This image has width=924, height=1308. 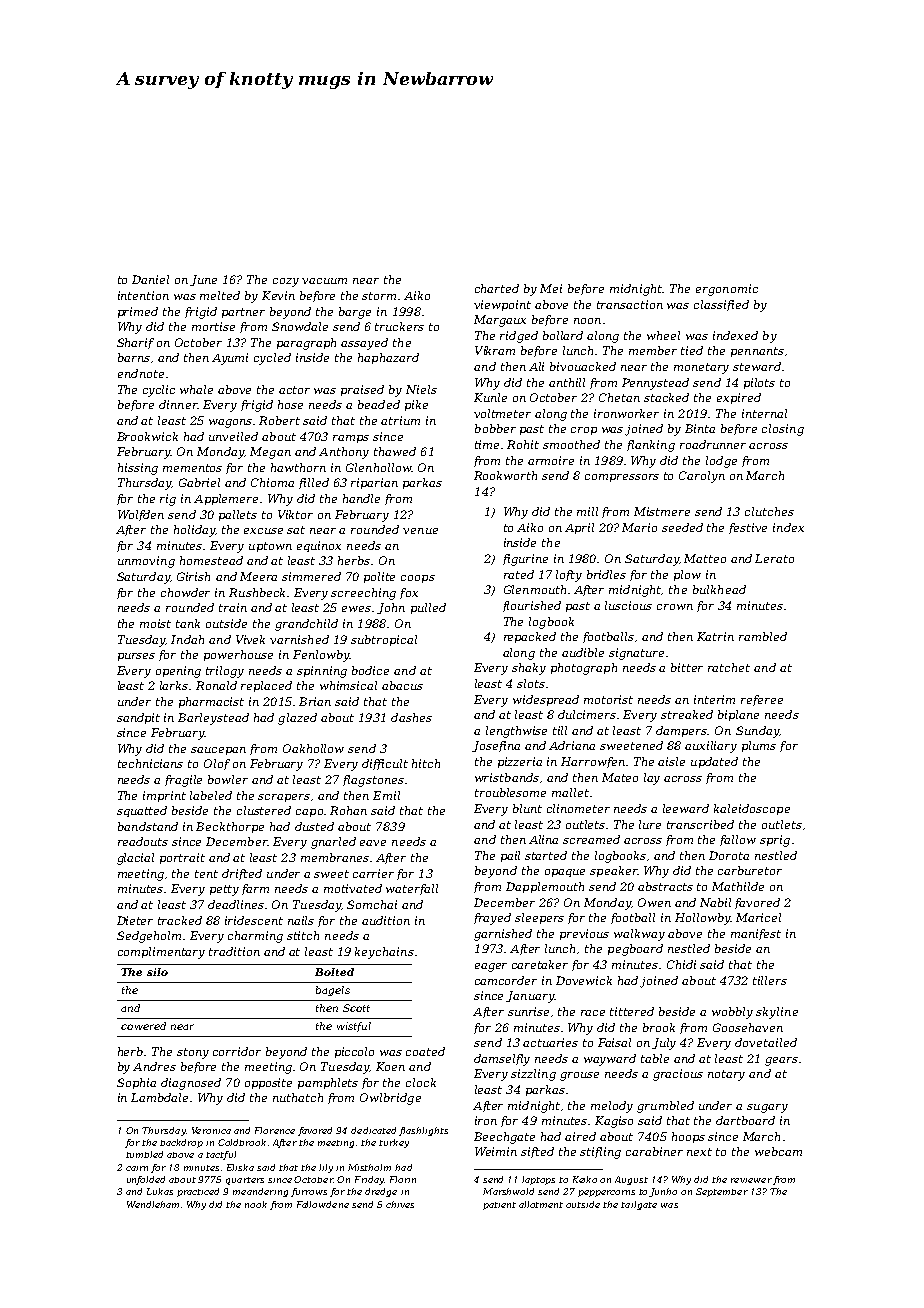 I want to click on charted, so click(x=497, y=288).
